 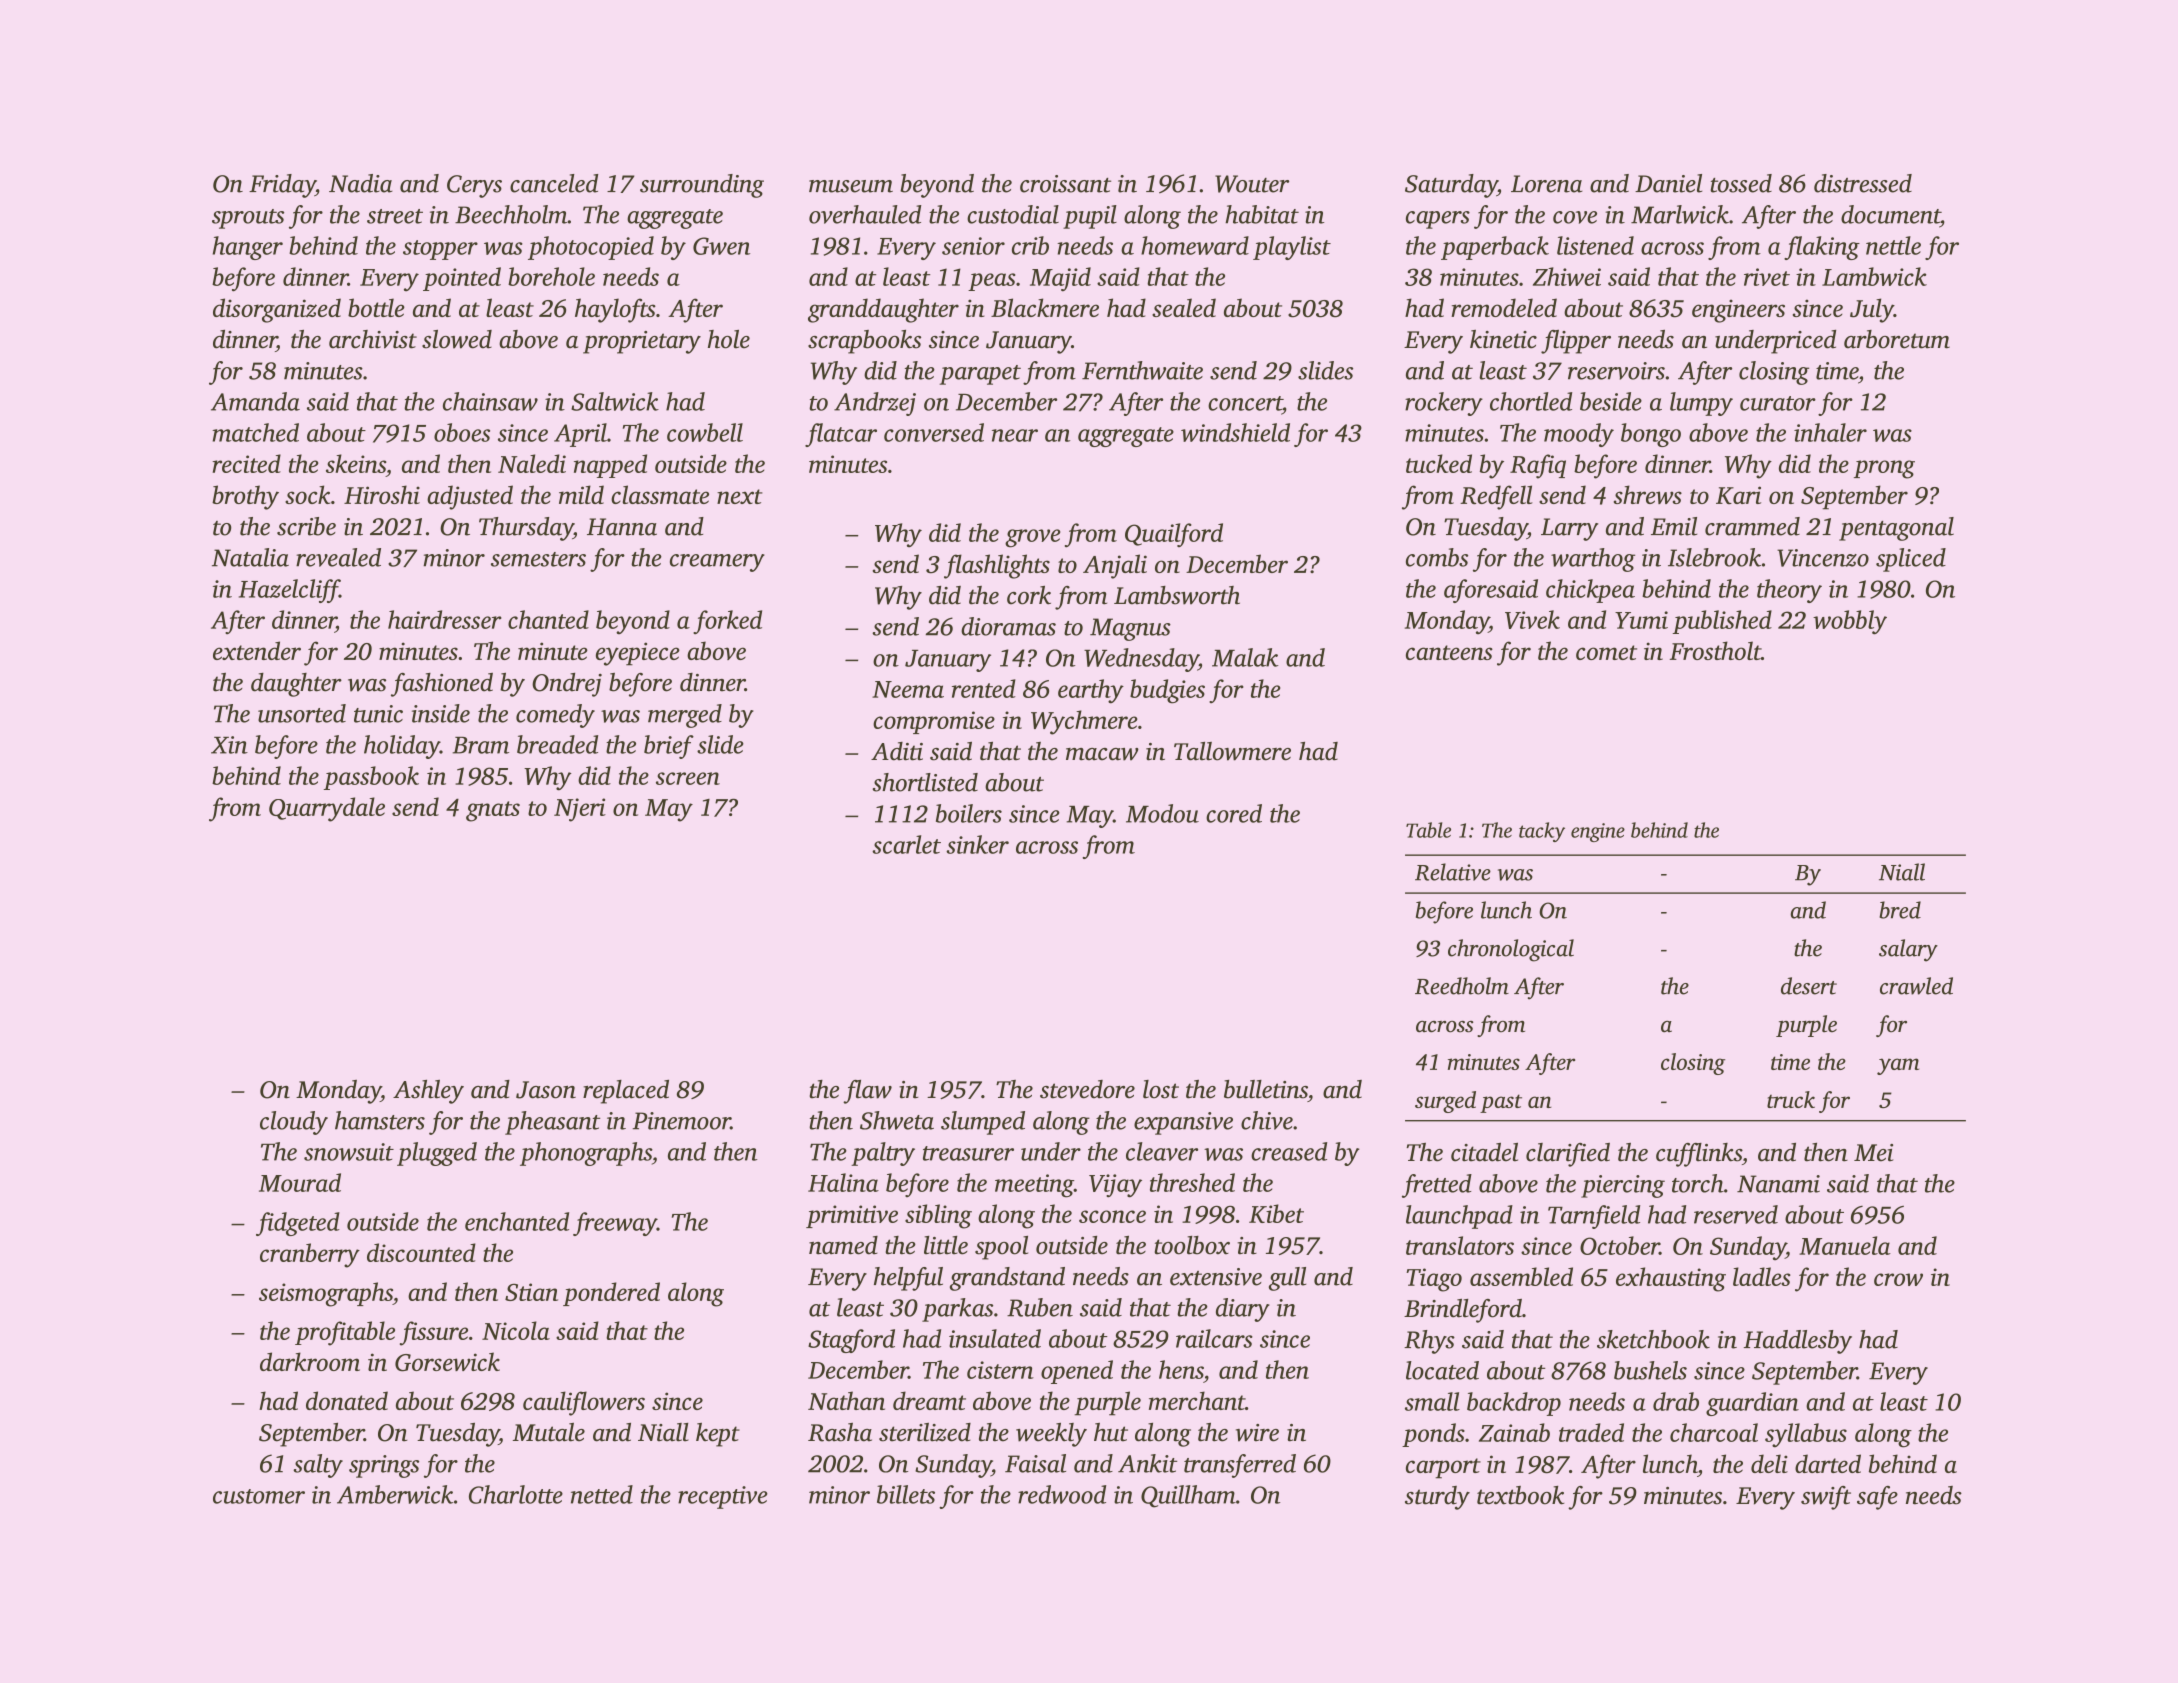 I want to click on desert, so click(x=1809, y=986).
